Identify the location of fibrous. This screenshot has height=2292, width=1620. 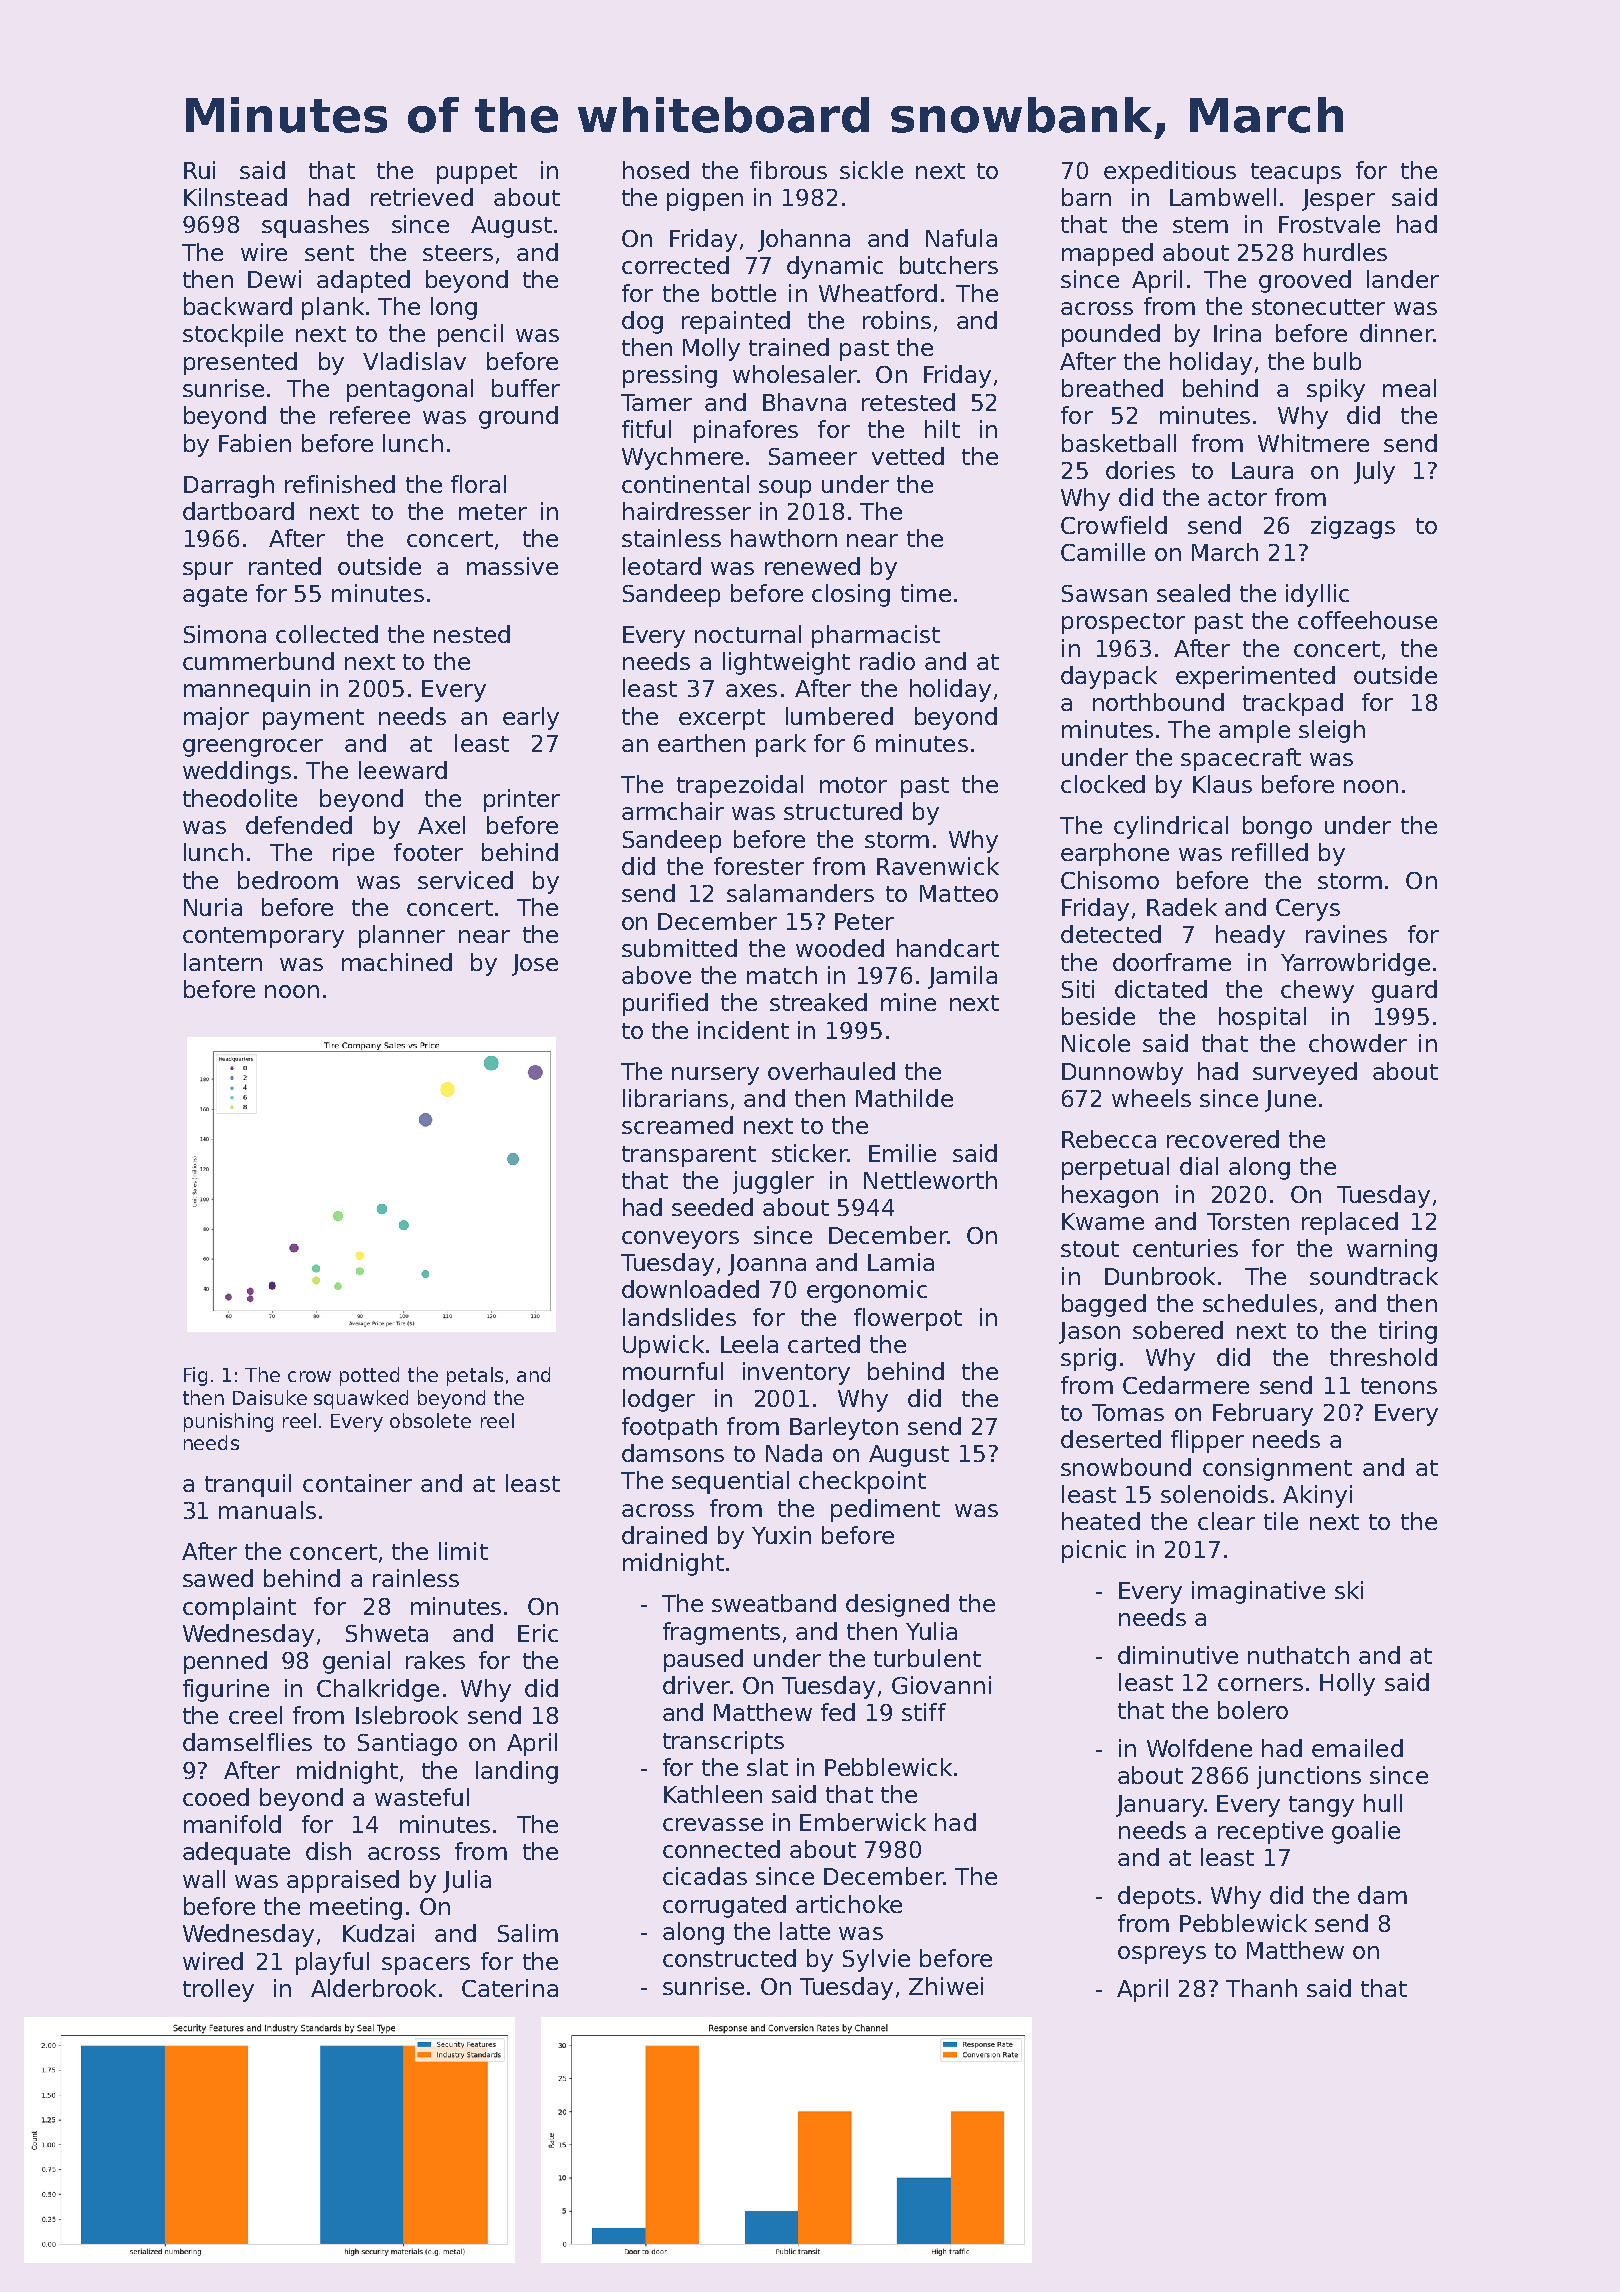
(788, 170).
